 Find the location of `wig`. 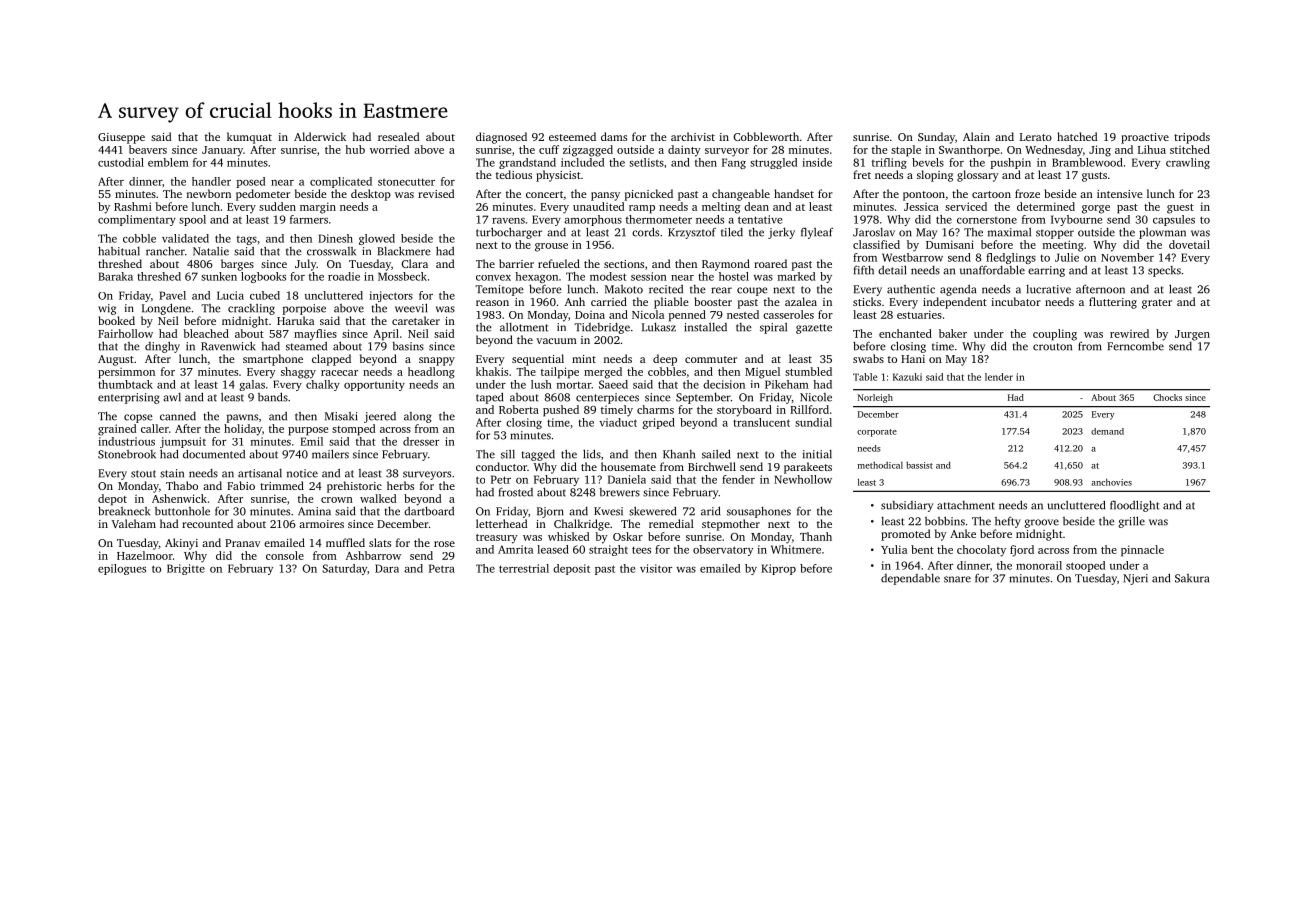

wig is located at coordinates (107, 309).
